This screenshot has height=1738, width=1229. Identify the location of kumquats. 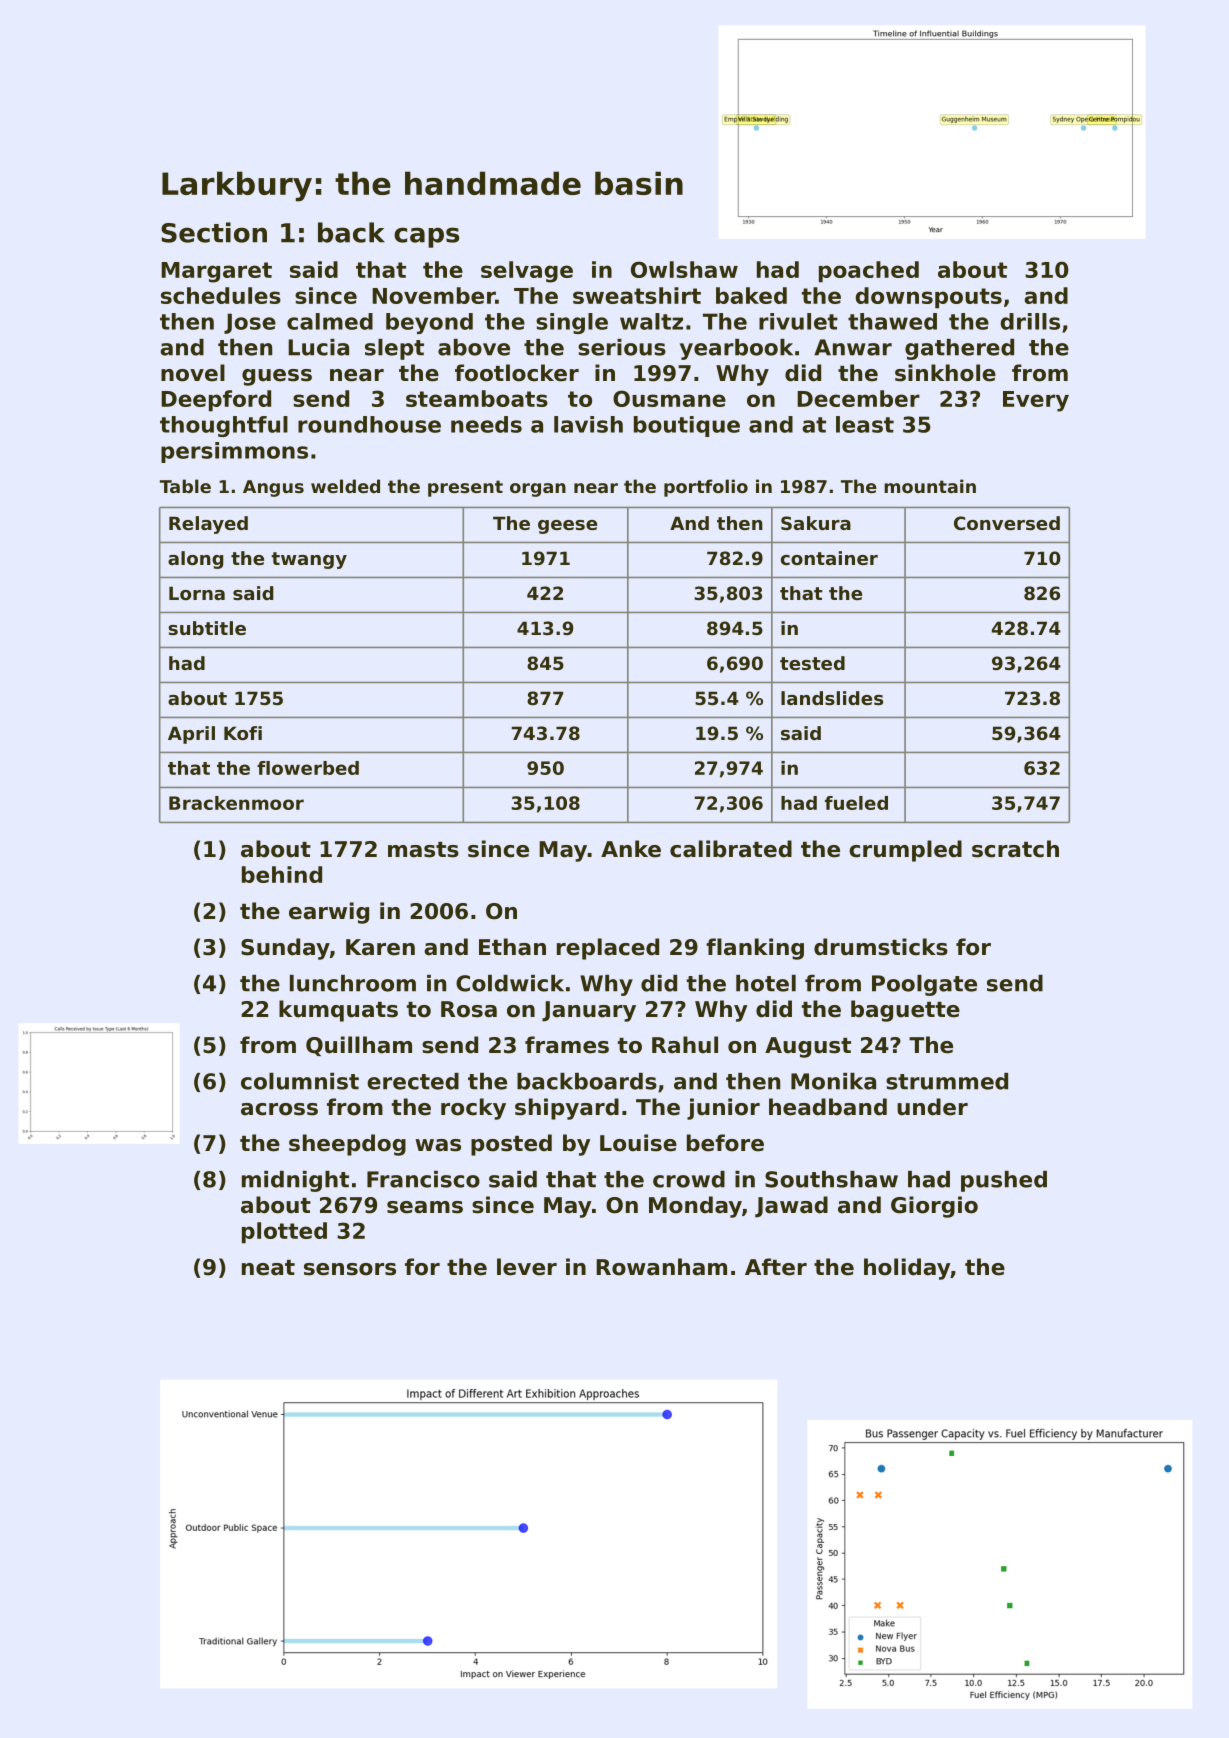
(338, 1011).
